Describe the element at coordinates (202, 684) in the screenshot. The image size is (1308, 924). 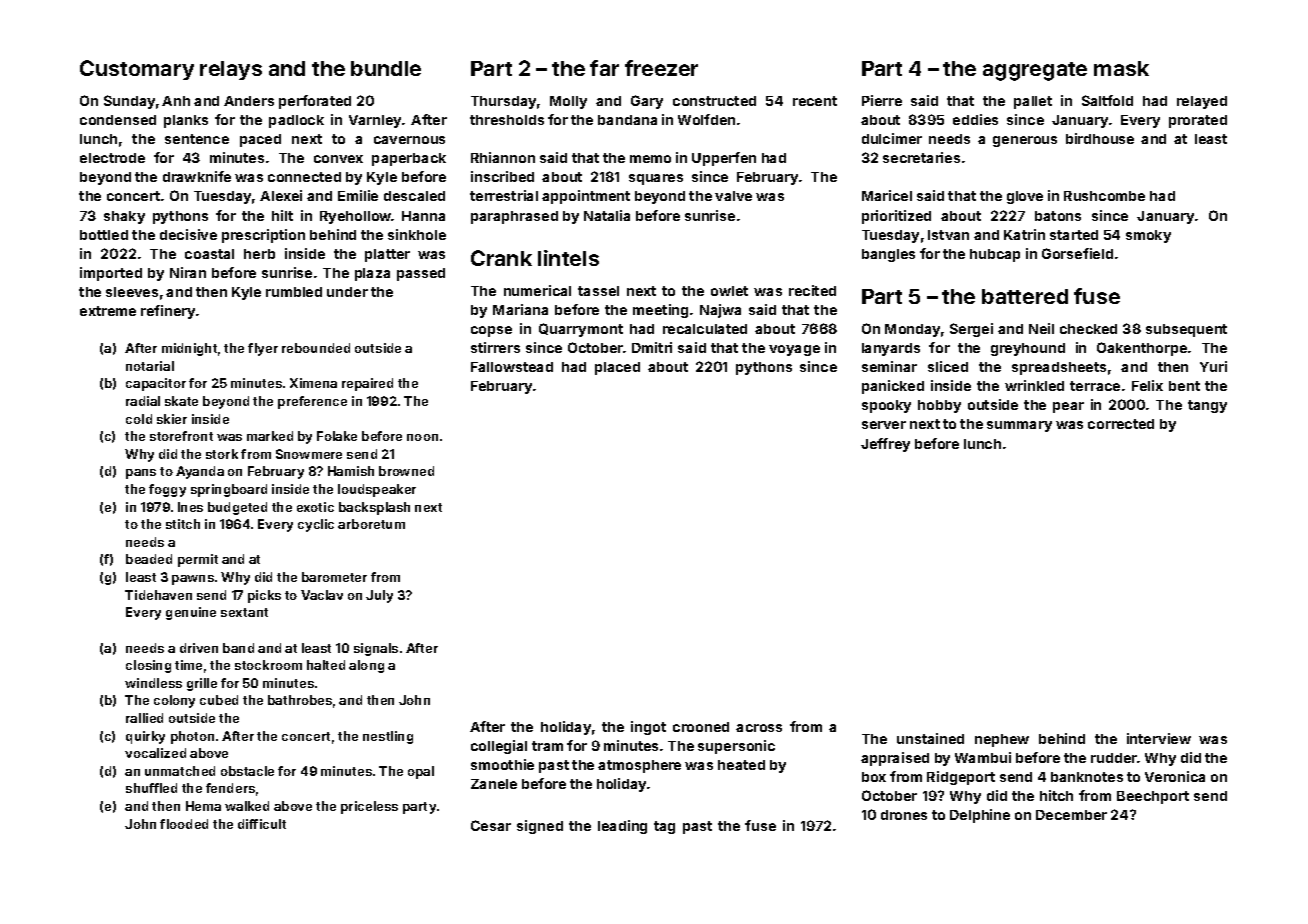
I see `grille` at that location.
